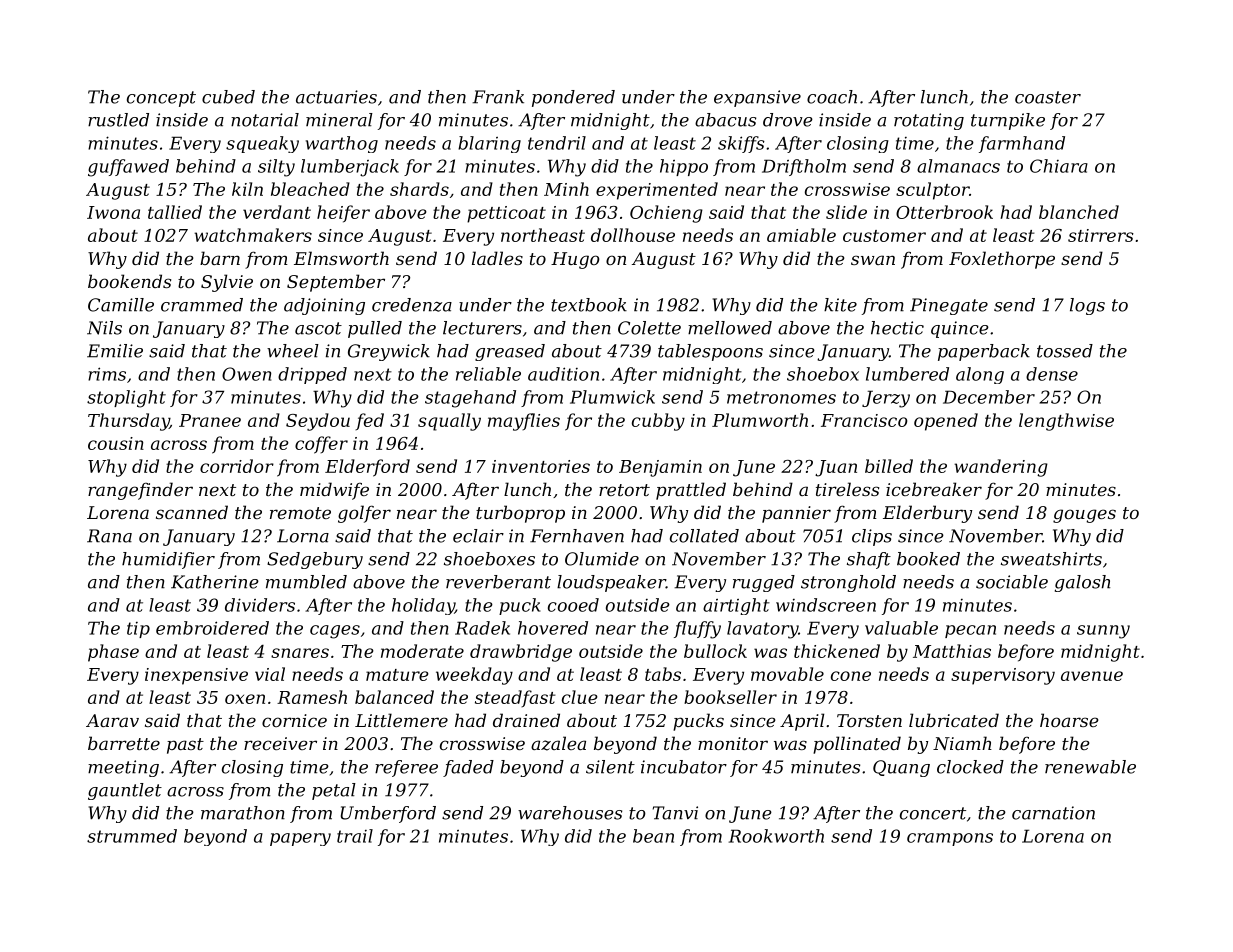 The height and width of the screenshot is (952, 1233). What do you see at coordinates (573, 98) in the screenshot?
I see `pondered` at bounding box center [573, 98].
